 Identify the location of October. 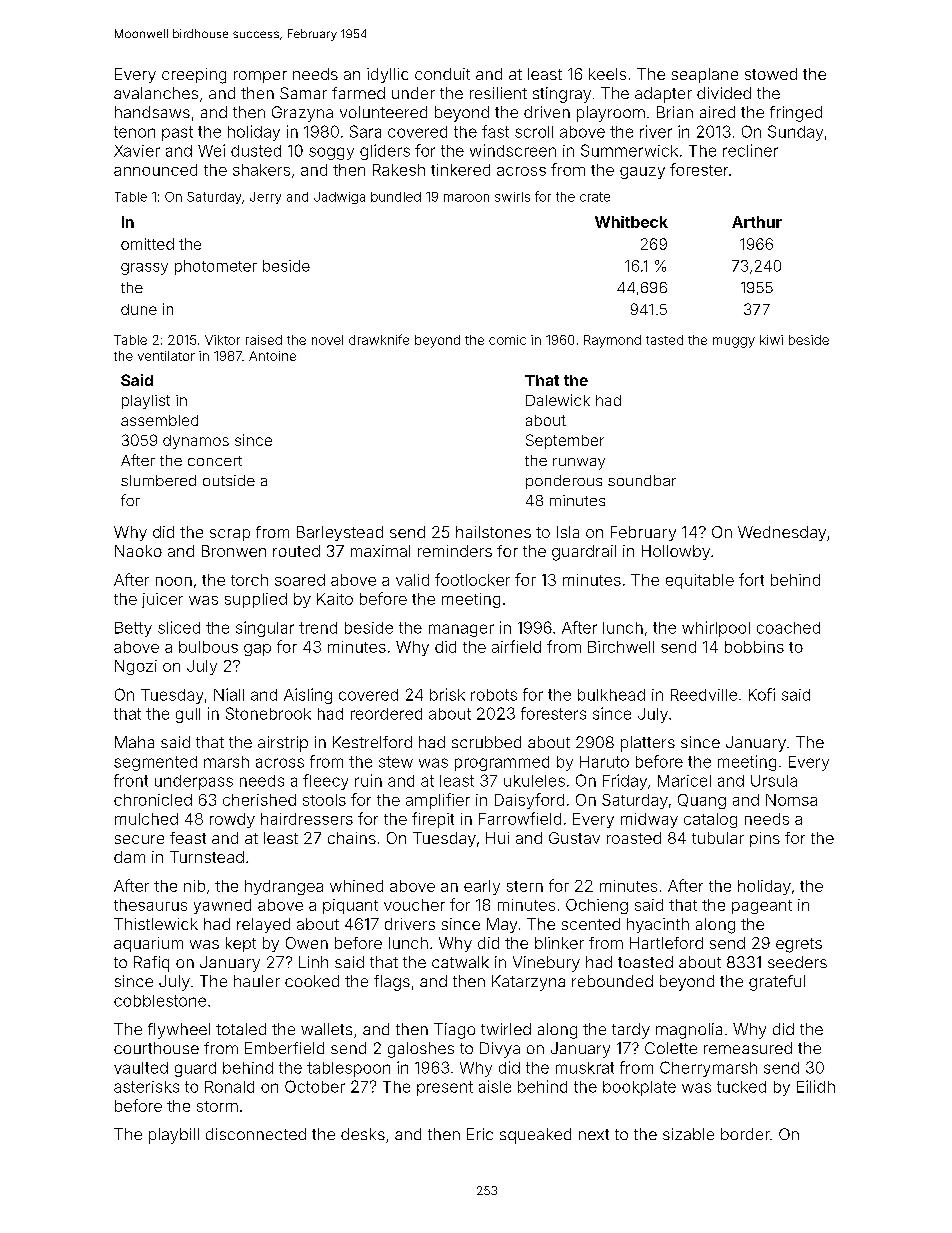
(315, 1086).
